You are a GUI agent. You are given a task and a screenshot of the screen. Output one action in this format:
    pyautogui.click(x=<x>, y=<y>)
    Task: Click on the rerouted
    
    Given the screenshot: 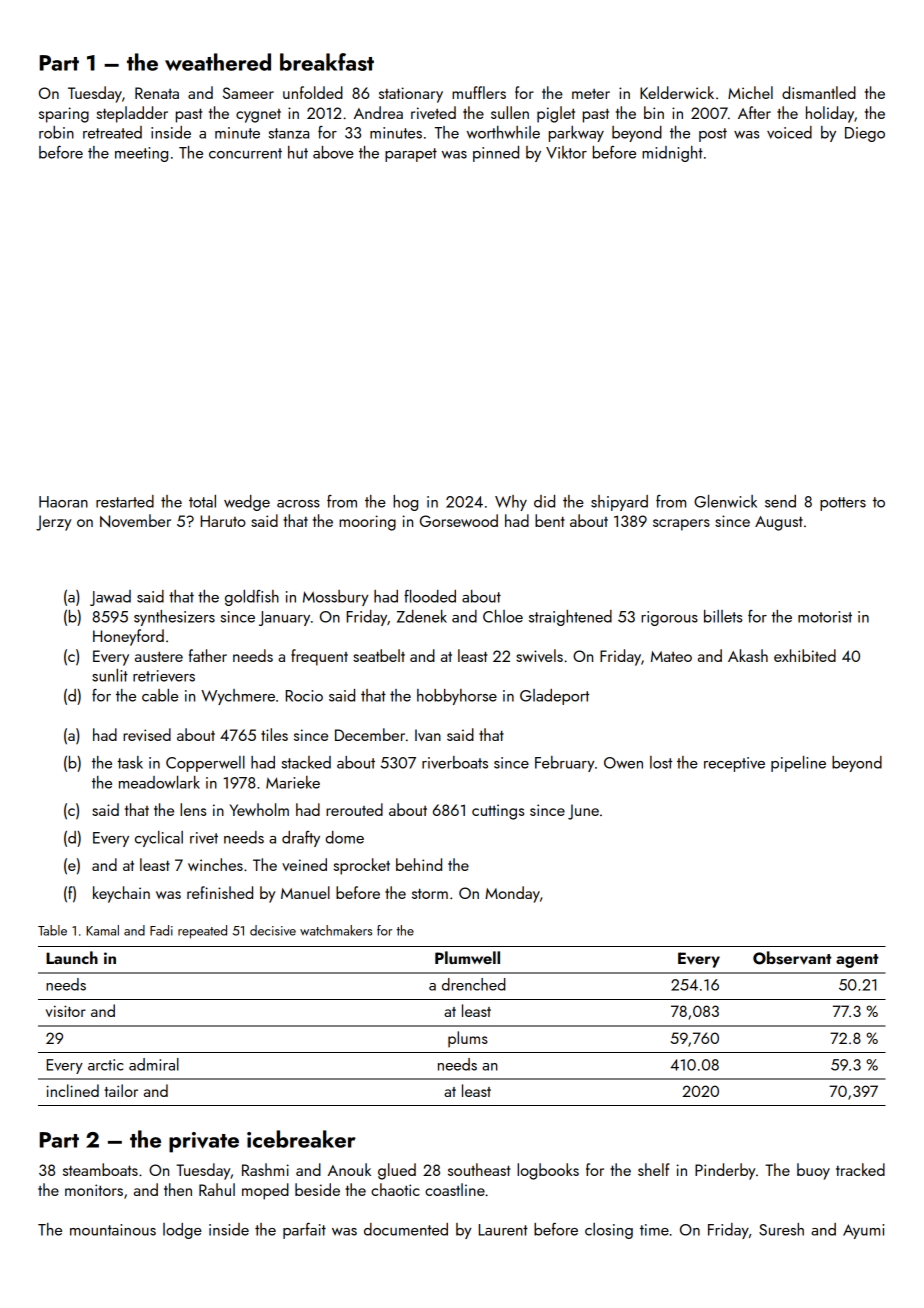 What is the action you would take?
    pyautogui.click(x=354, y=809)
